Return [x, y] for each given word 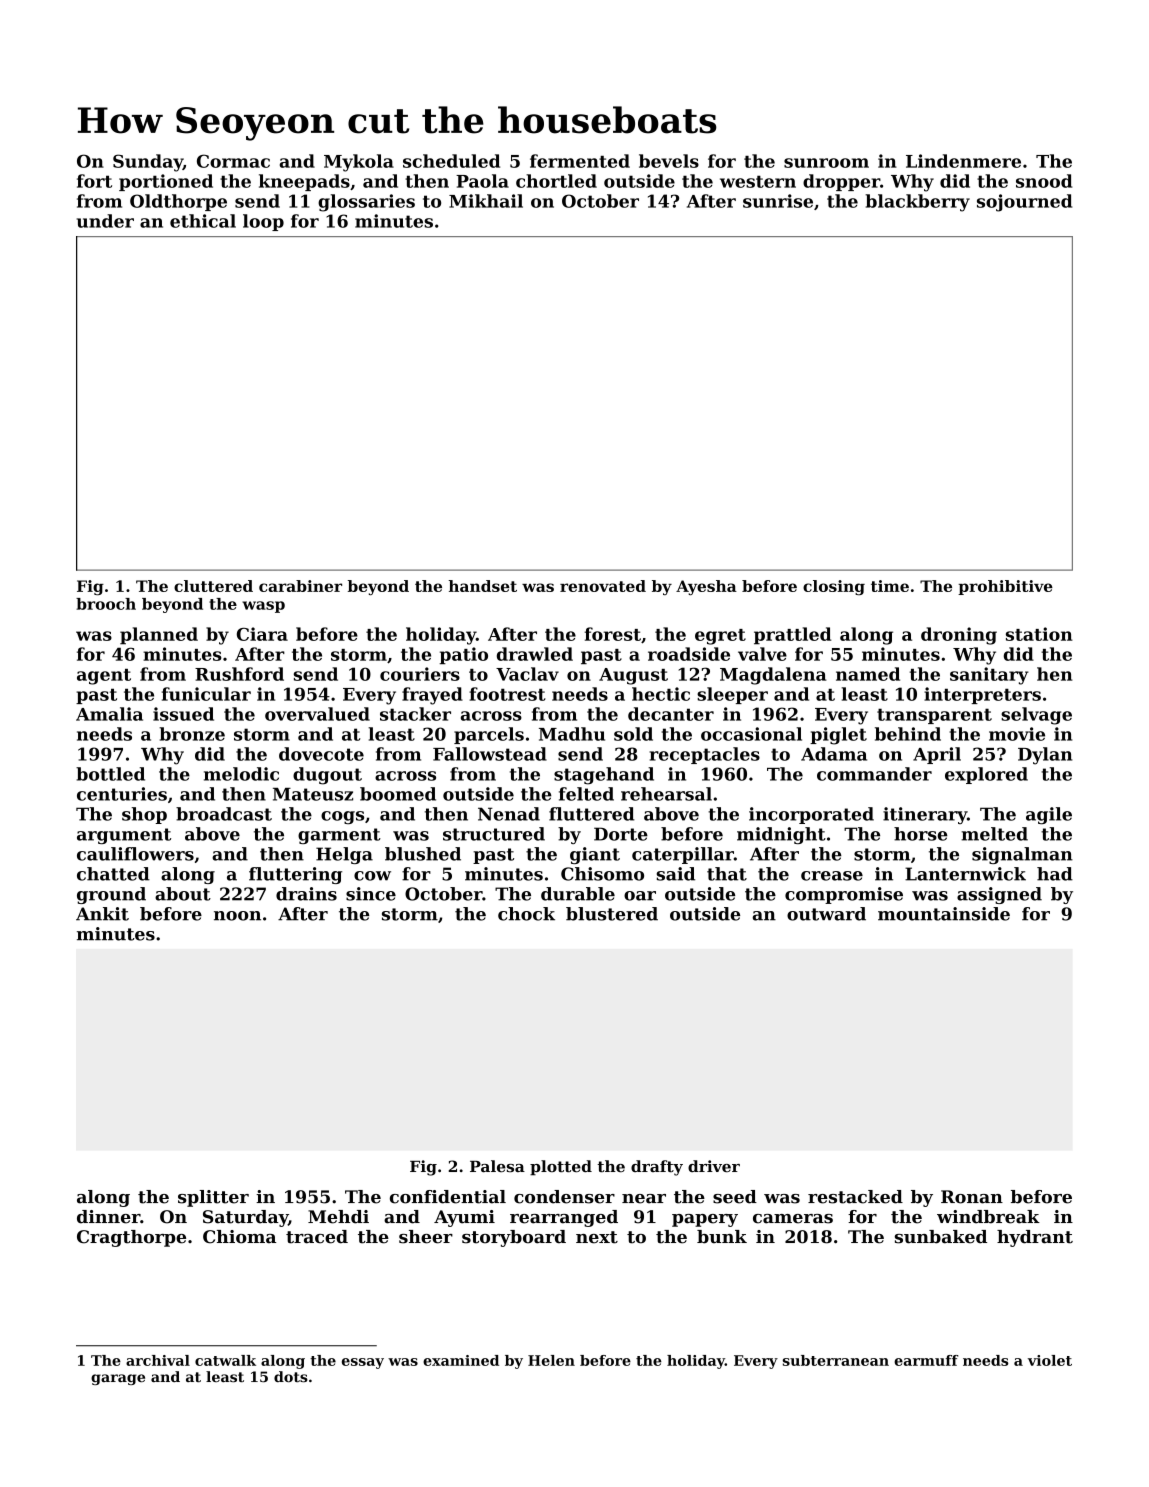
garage [118, 1379]
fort [94, 181]
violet [1050, 1360]
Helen [551, 1360]
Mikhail [486, 201]
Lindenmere [963, 161]
